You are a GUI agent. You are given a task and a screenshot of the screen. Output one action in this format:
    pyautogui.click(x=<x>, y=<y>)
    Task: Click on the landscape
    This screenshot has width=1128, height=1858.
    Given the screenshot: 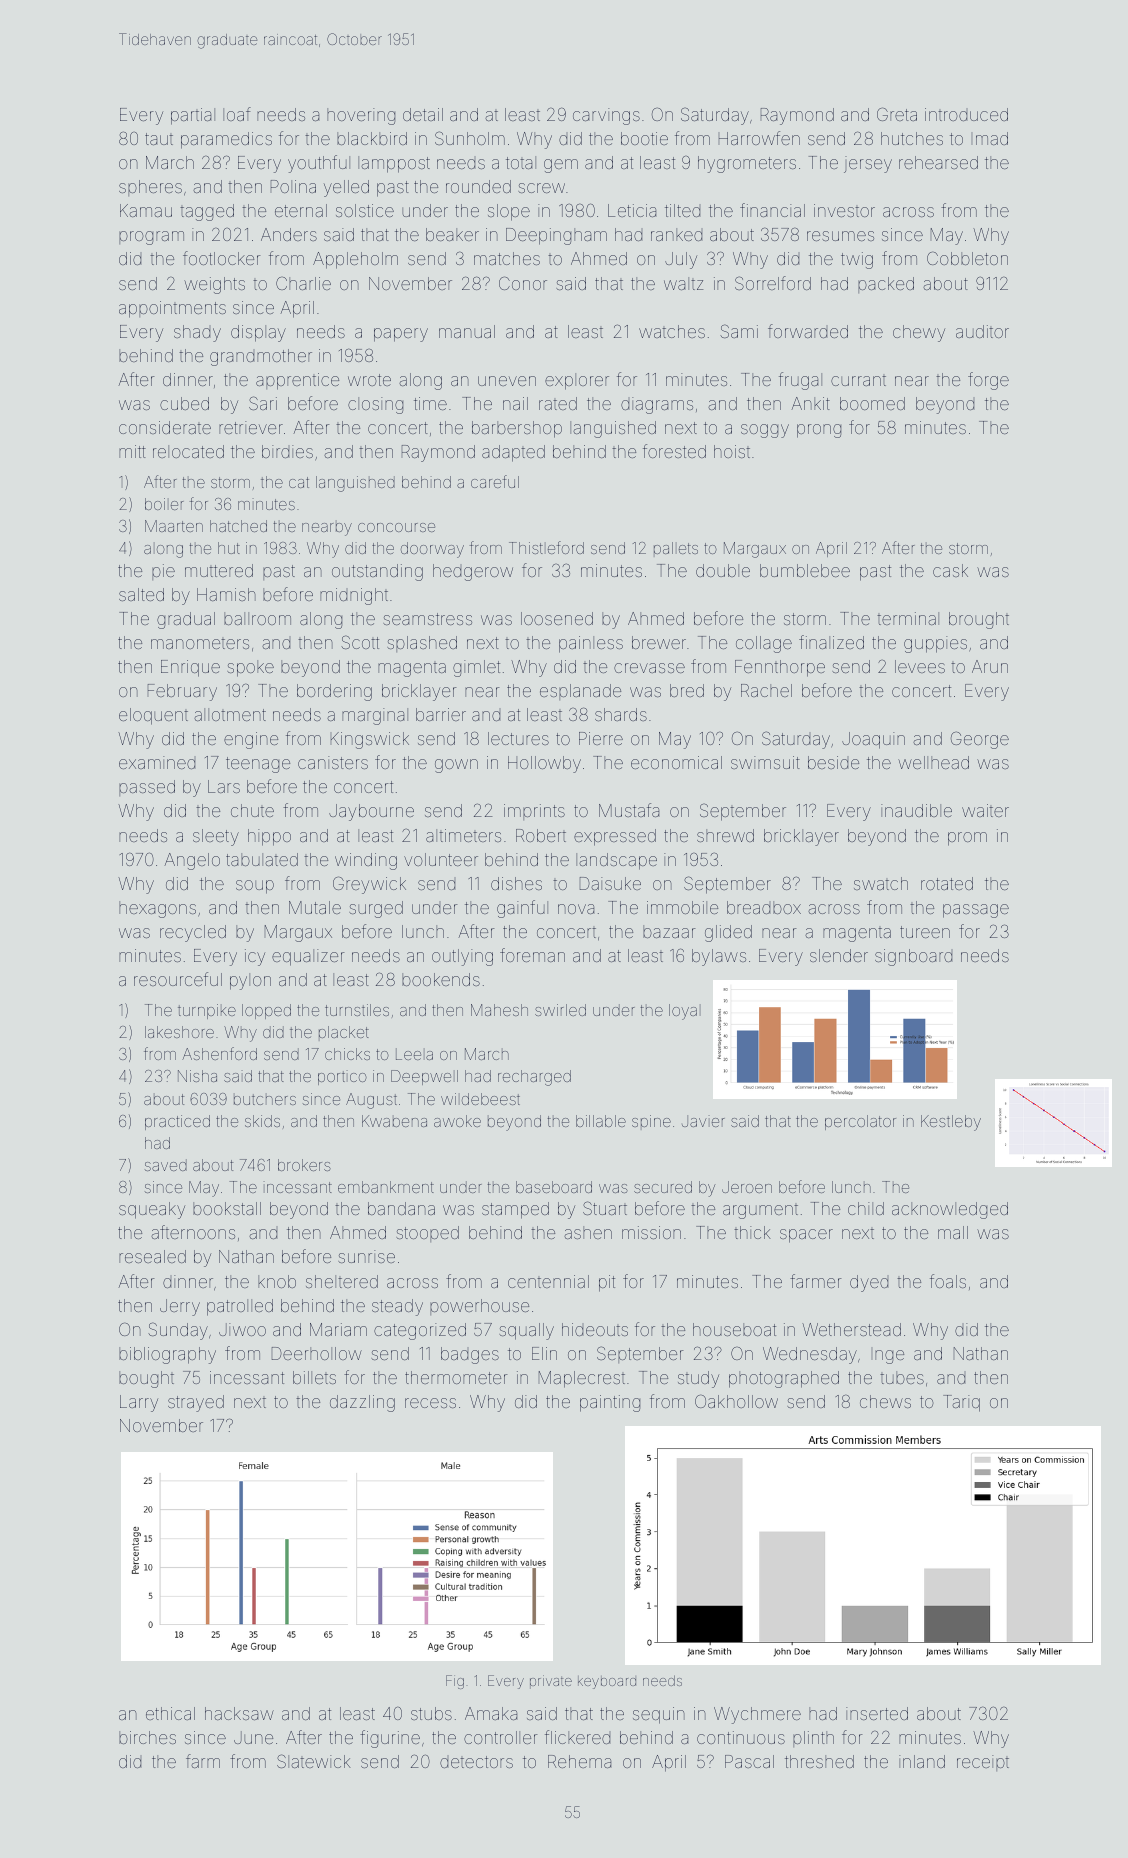 What is the action you would take?
    pyautogui.click(x=616, y=861)
